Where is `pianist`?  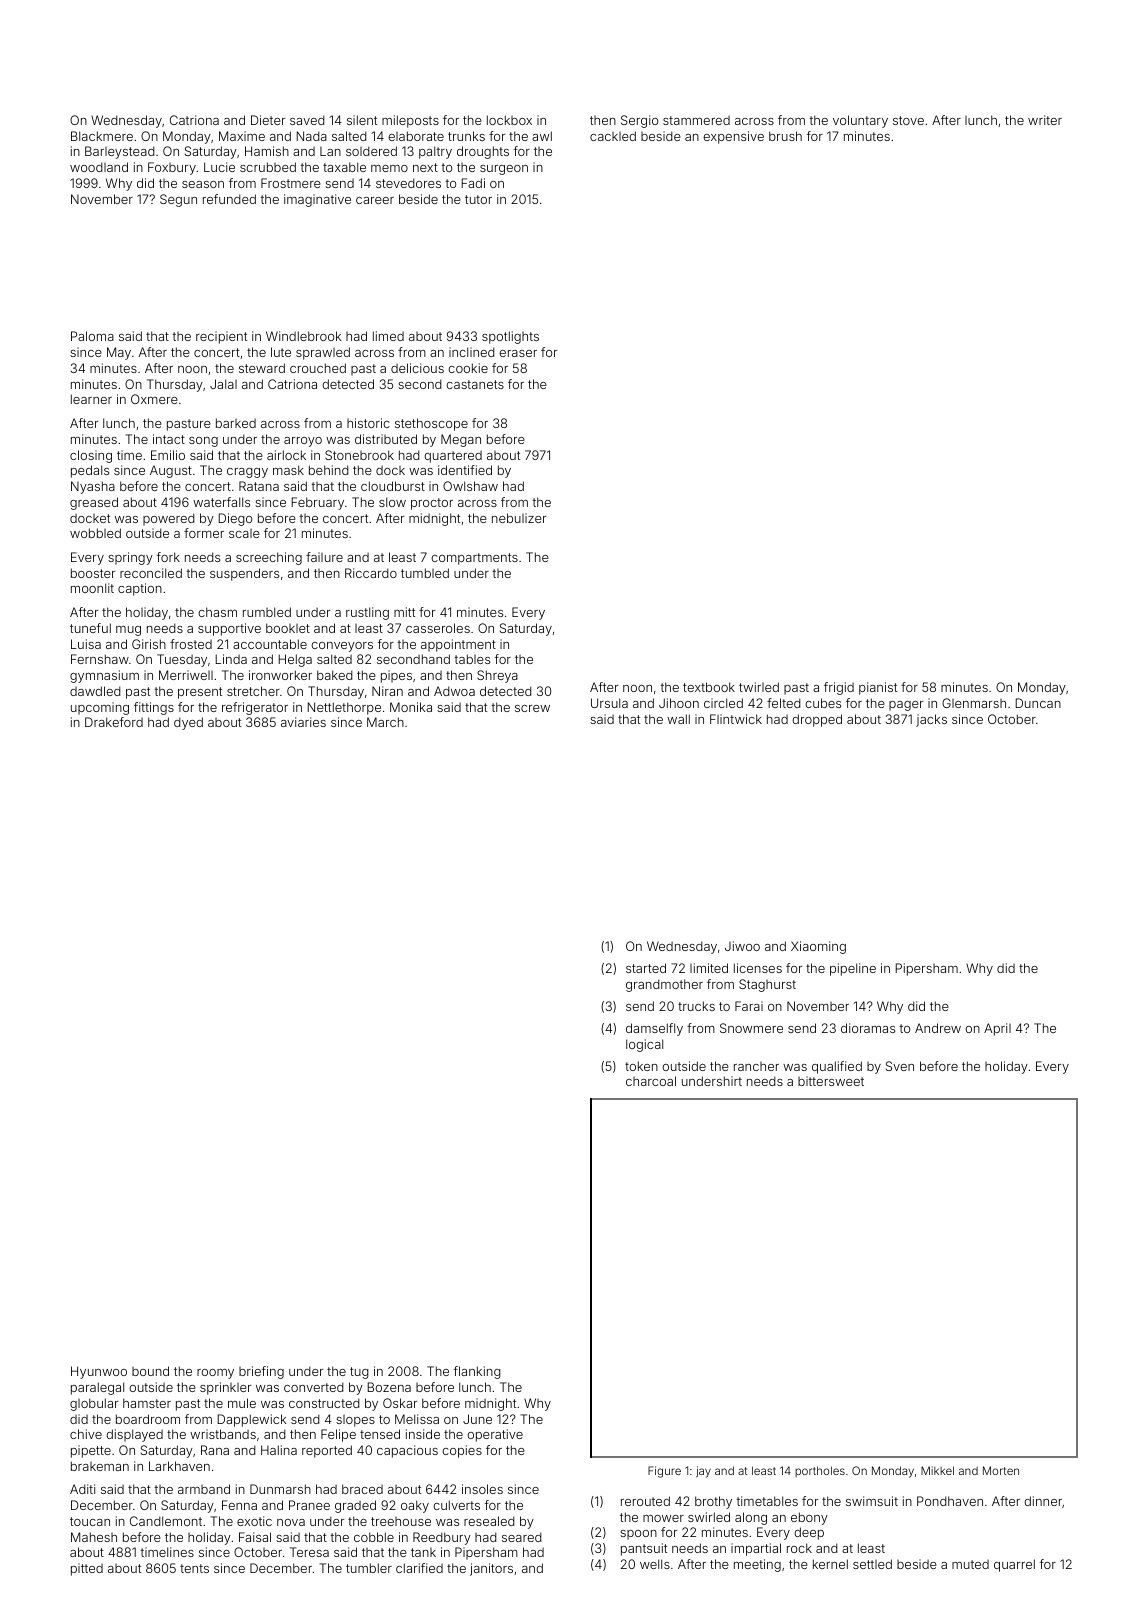
pianist is located at coordinates (878, 688).
